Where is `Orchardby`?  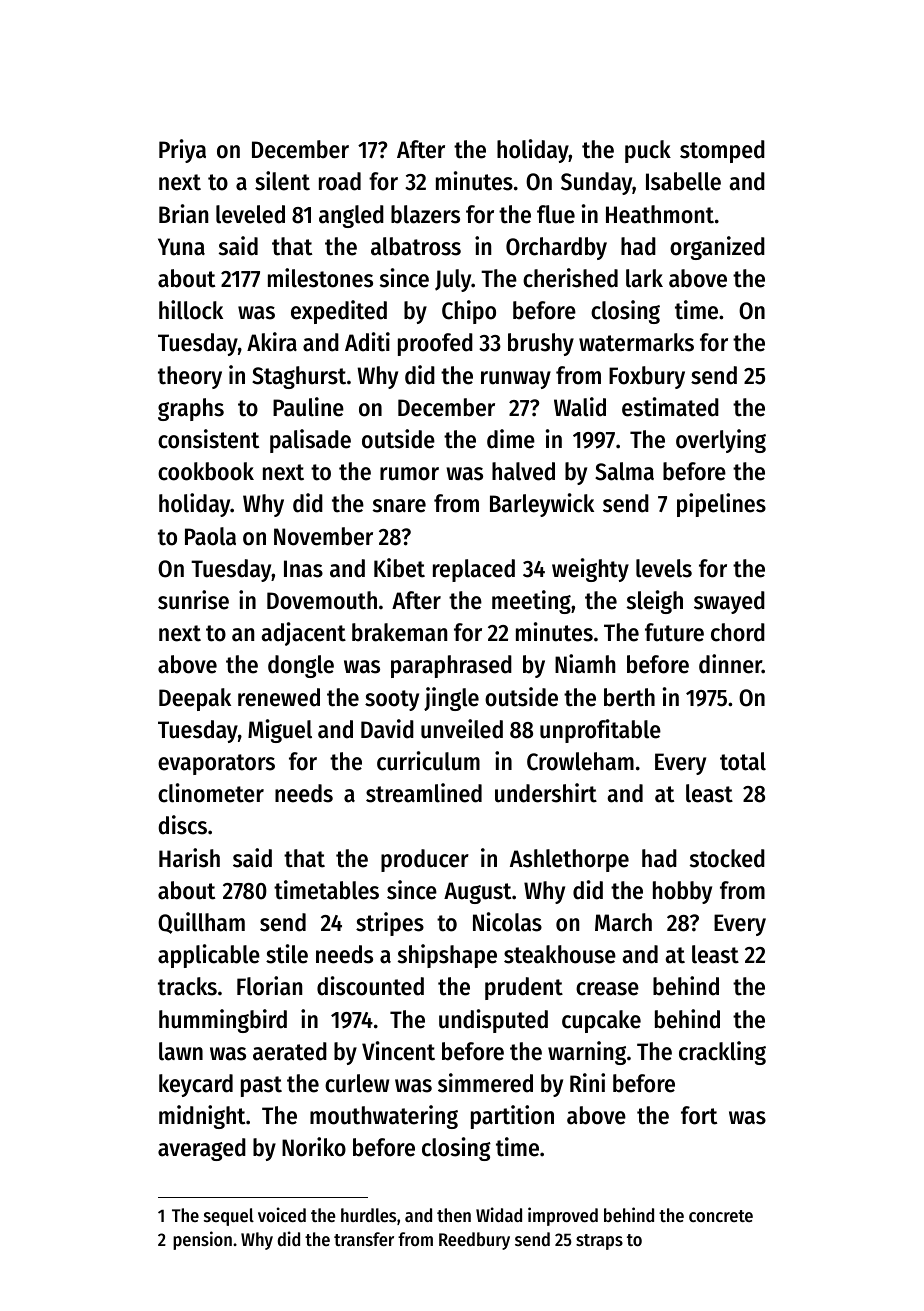
Orchardby is located at coordinates (556, 248).
